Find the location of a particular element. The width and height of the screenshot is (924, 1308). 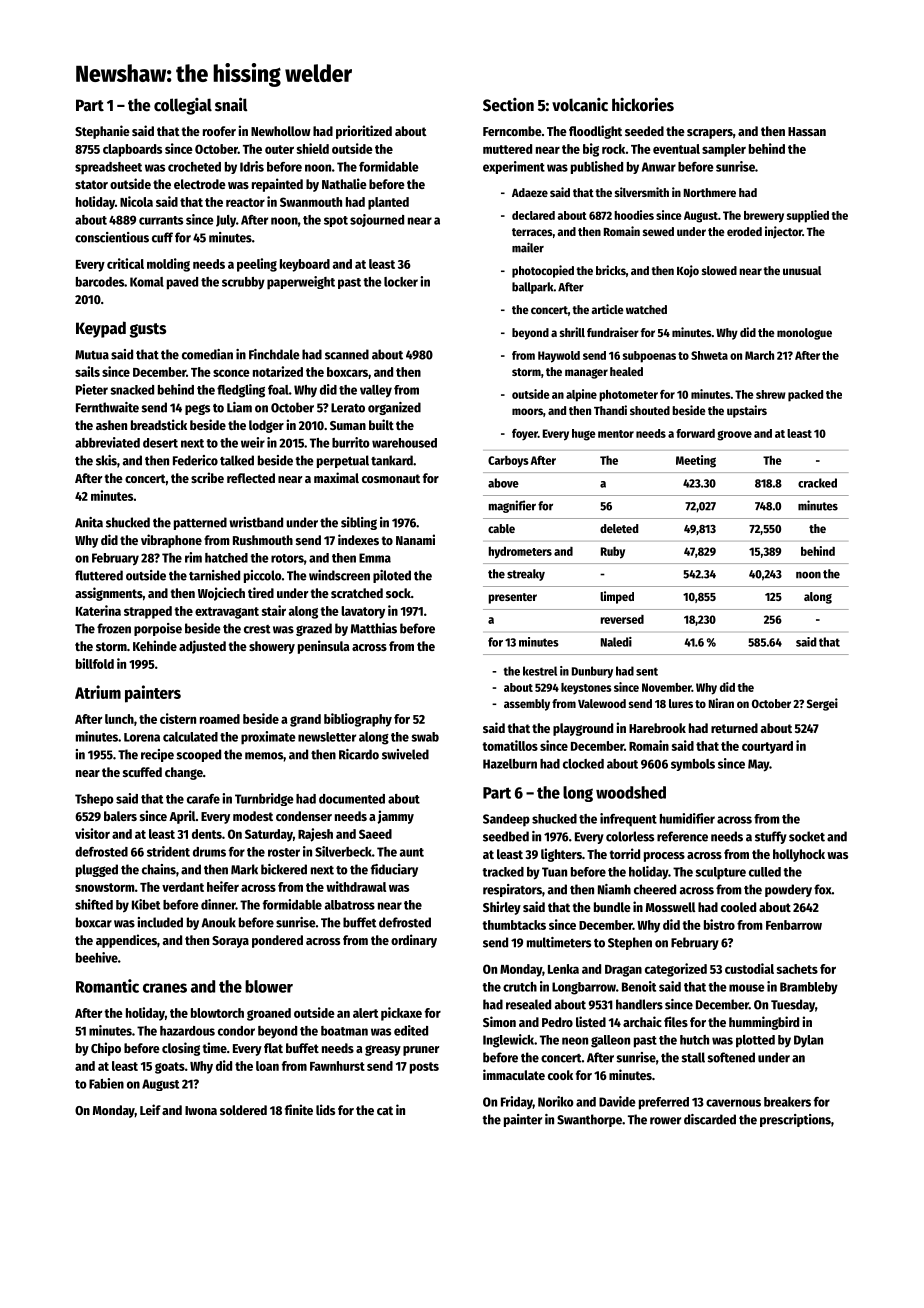

Meeting is located at coordinates (696, 461).
